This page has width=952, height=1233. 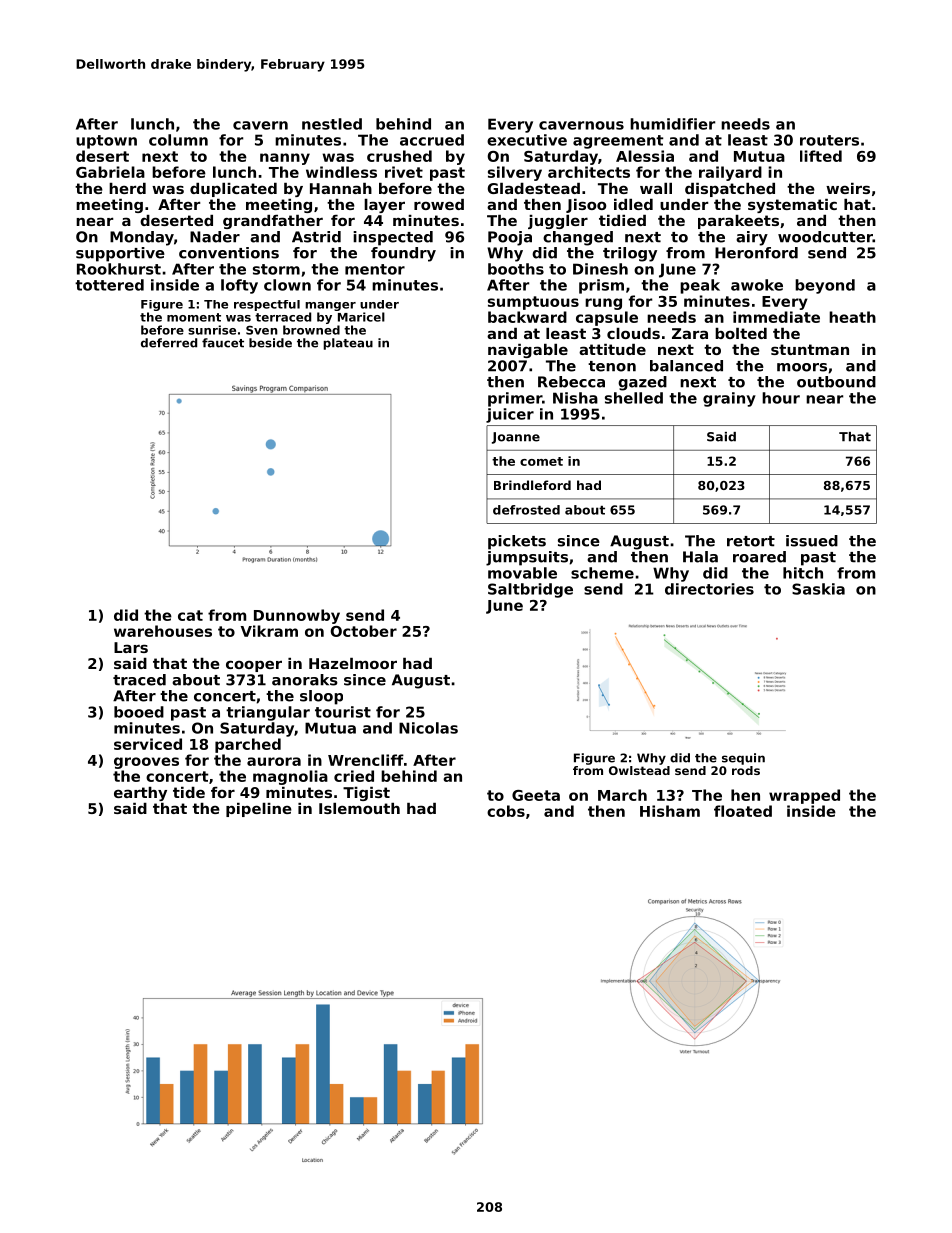 What do you see at coordinates (297, 616) in the page?
I see `Dunnowby` at bounding box center [297, 616].
